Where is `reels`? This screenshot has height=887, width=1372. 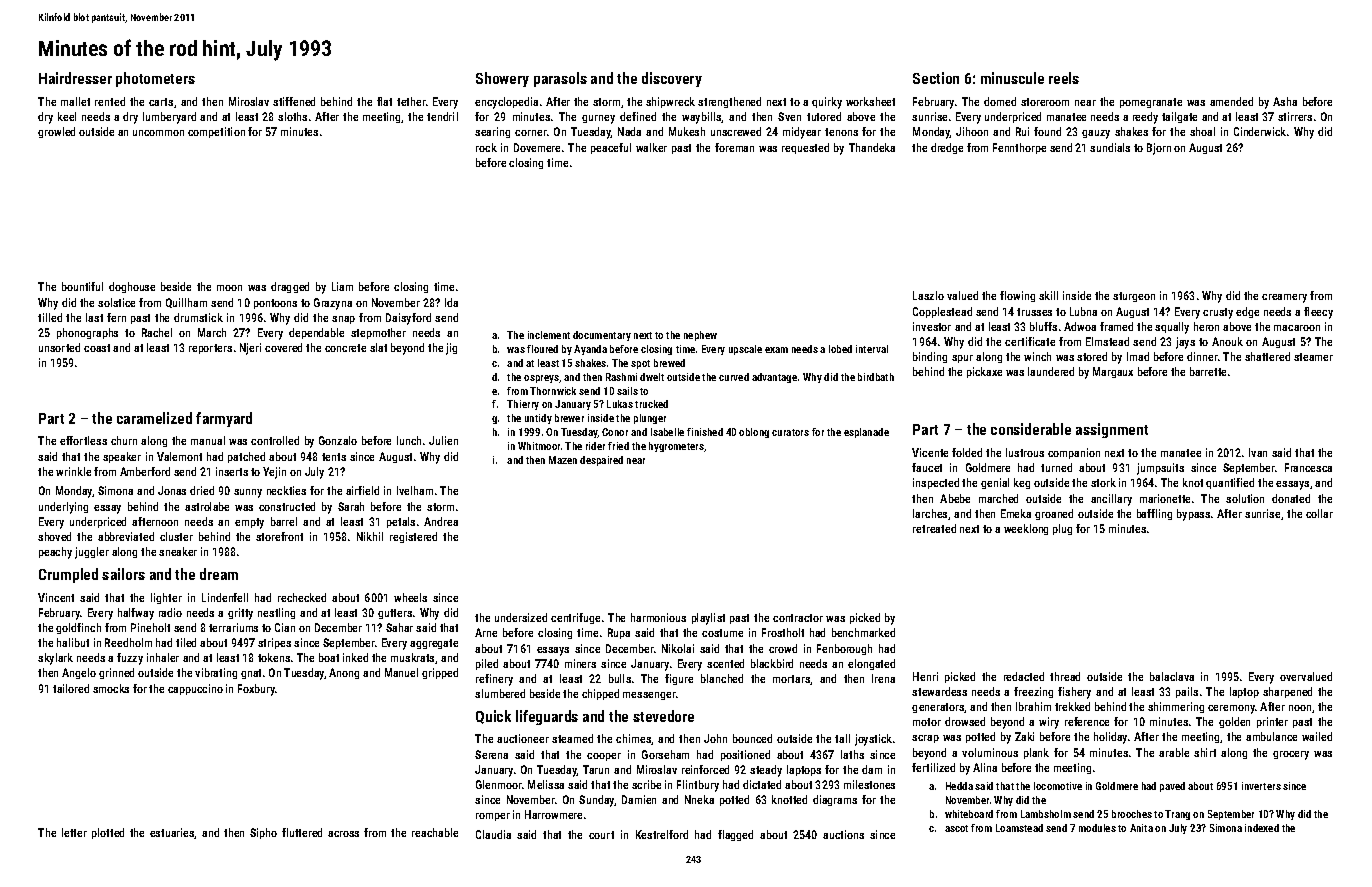
reels is located at coordinates (1064, 78).
